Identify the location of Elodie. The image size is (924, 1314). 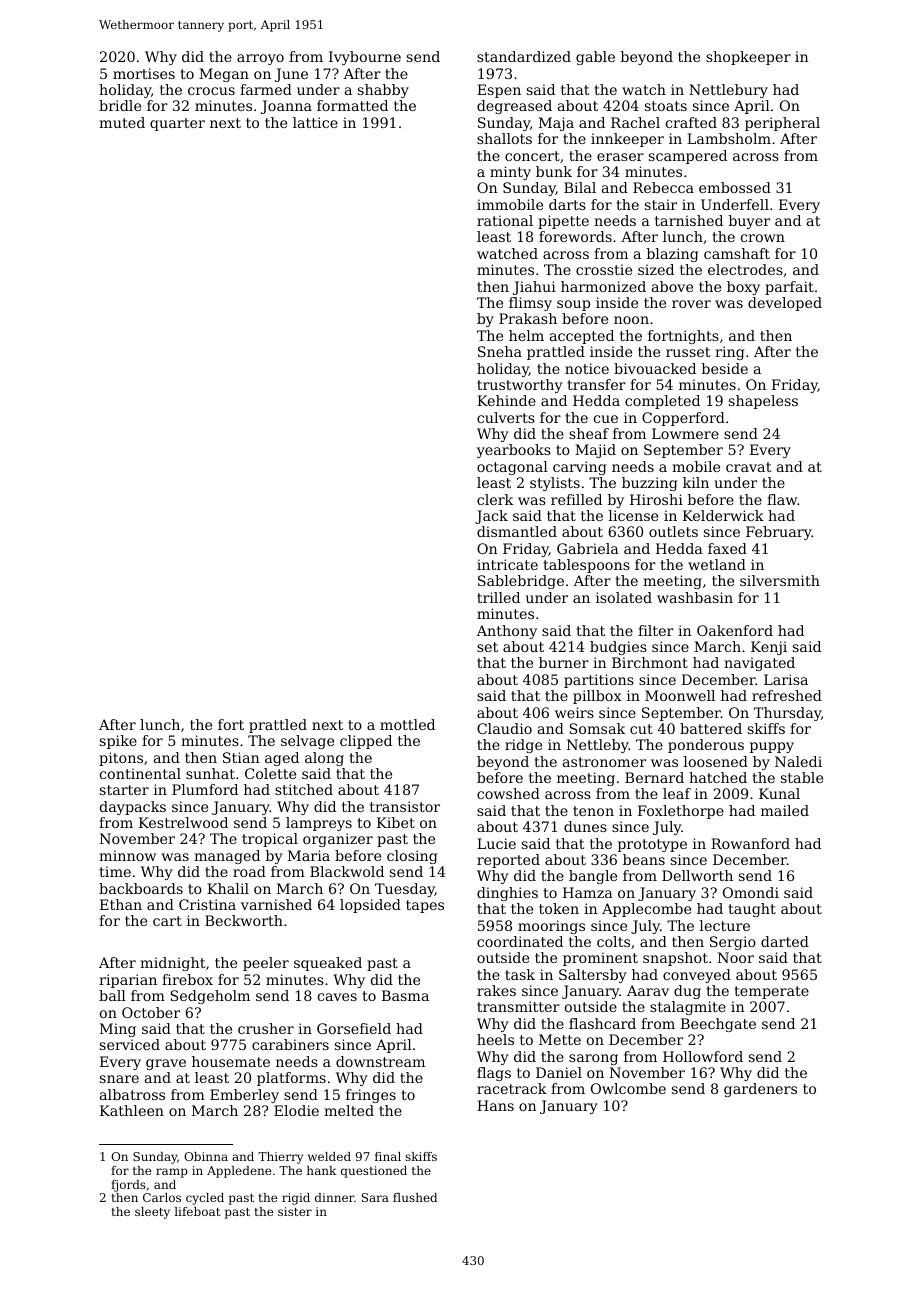
(296, 1110).
